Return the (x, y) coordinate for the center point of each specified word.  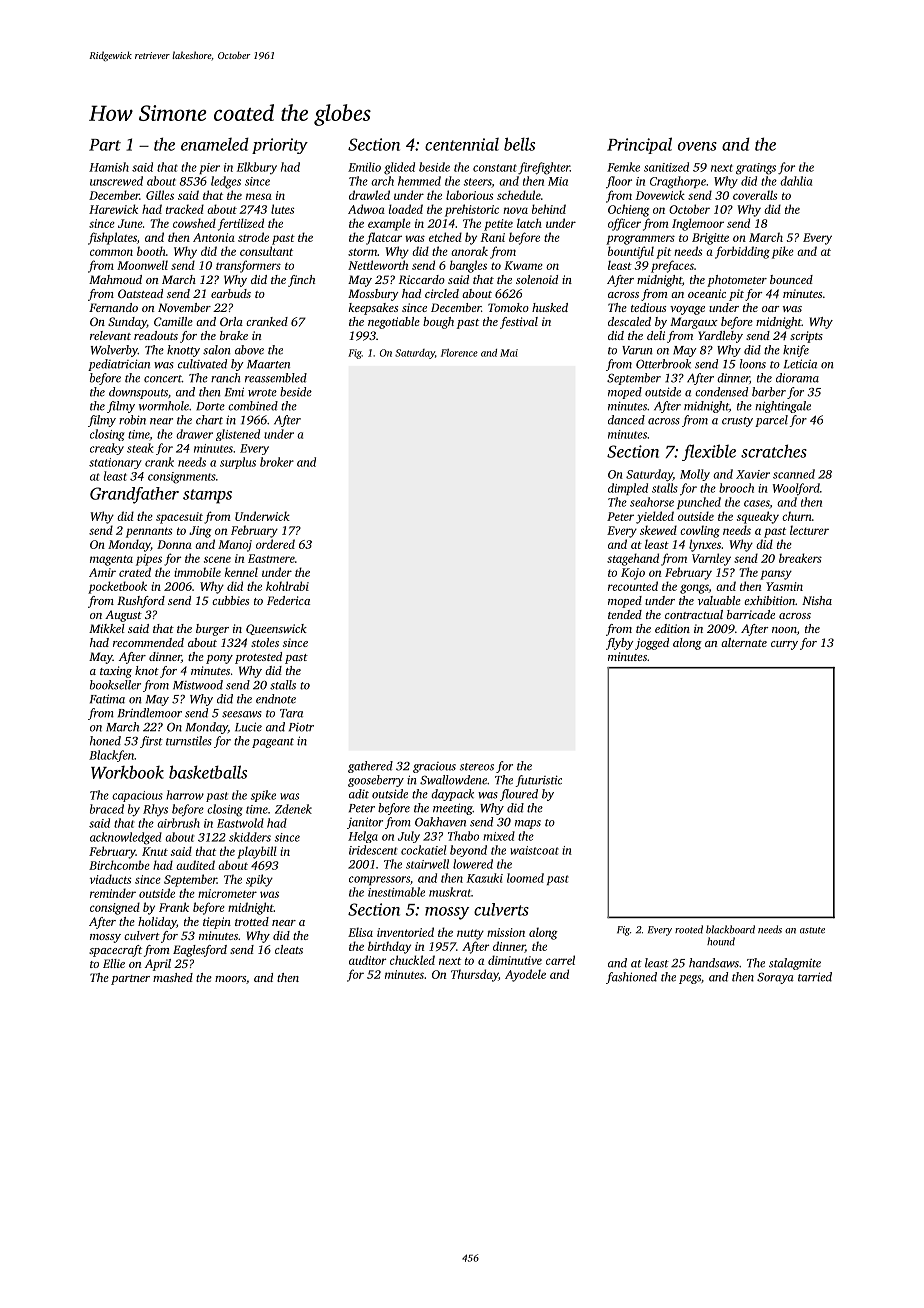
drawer (194, 434)
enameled (215, 144)
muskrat (450, 892)
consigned (115, 908)
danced (626, 420)
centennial (462, 144)
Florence (459, 353)
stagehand (633, 559)
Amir (102, 572)
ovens (697, 146)
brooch (736, 488)
